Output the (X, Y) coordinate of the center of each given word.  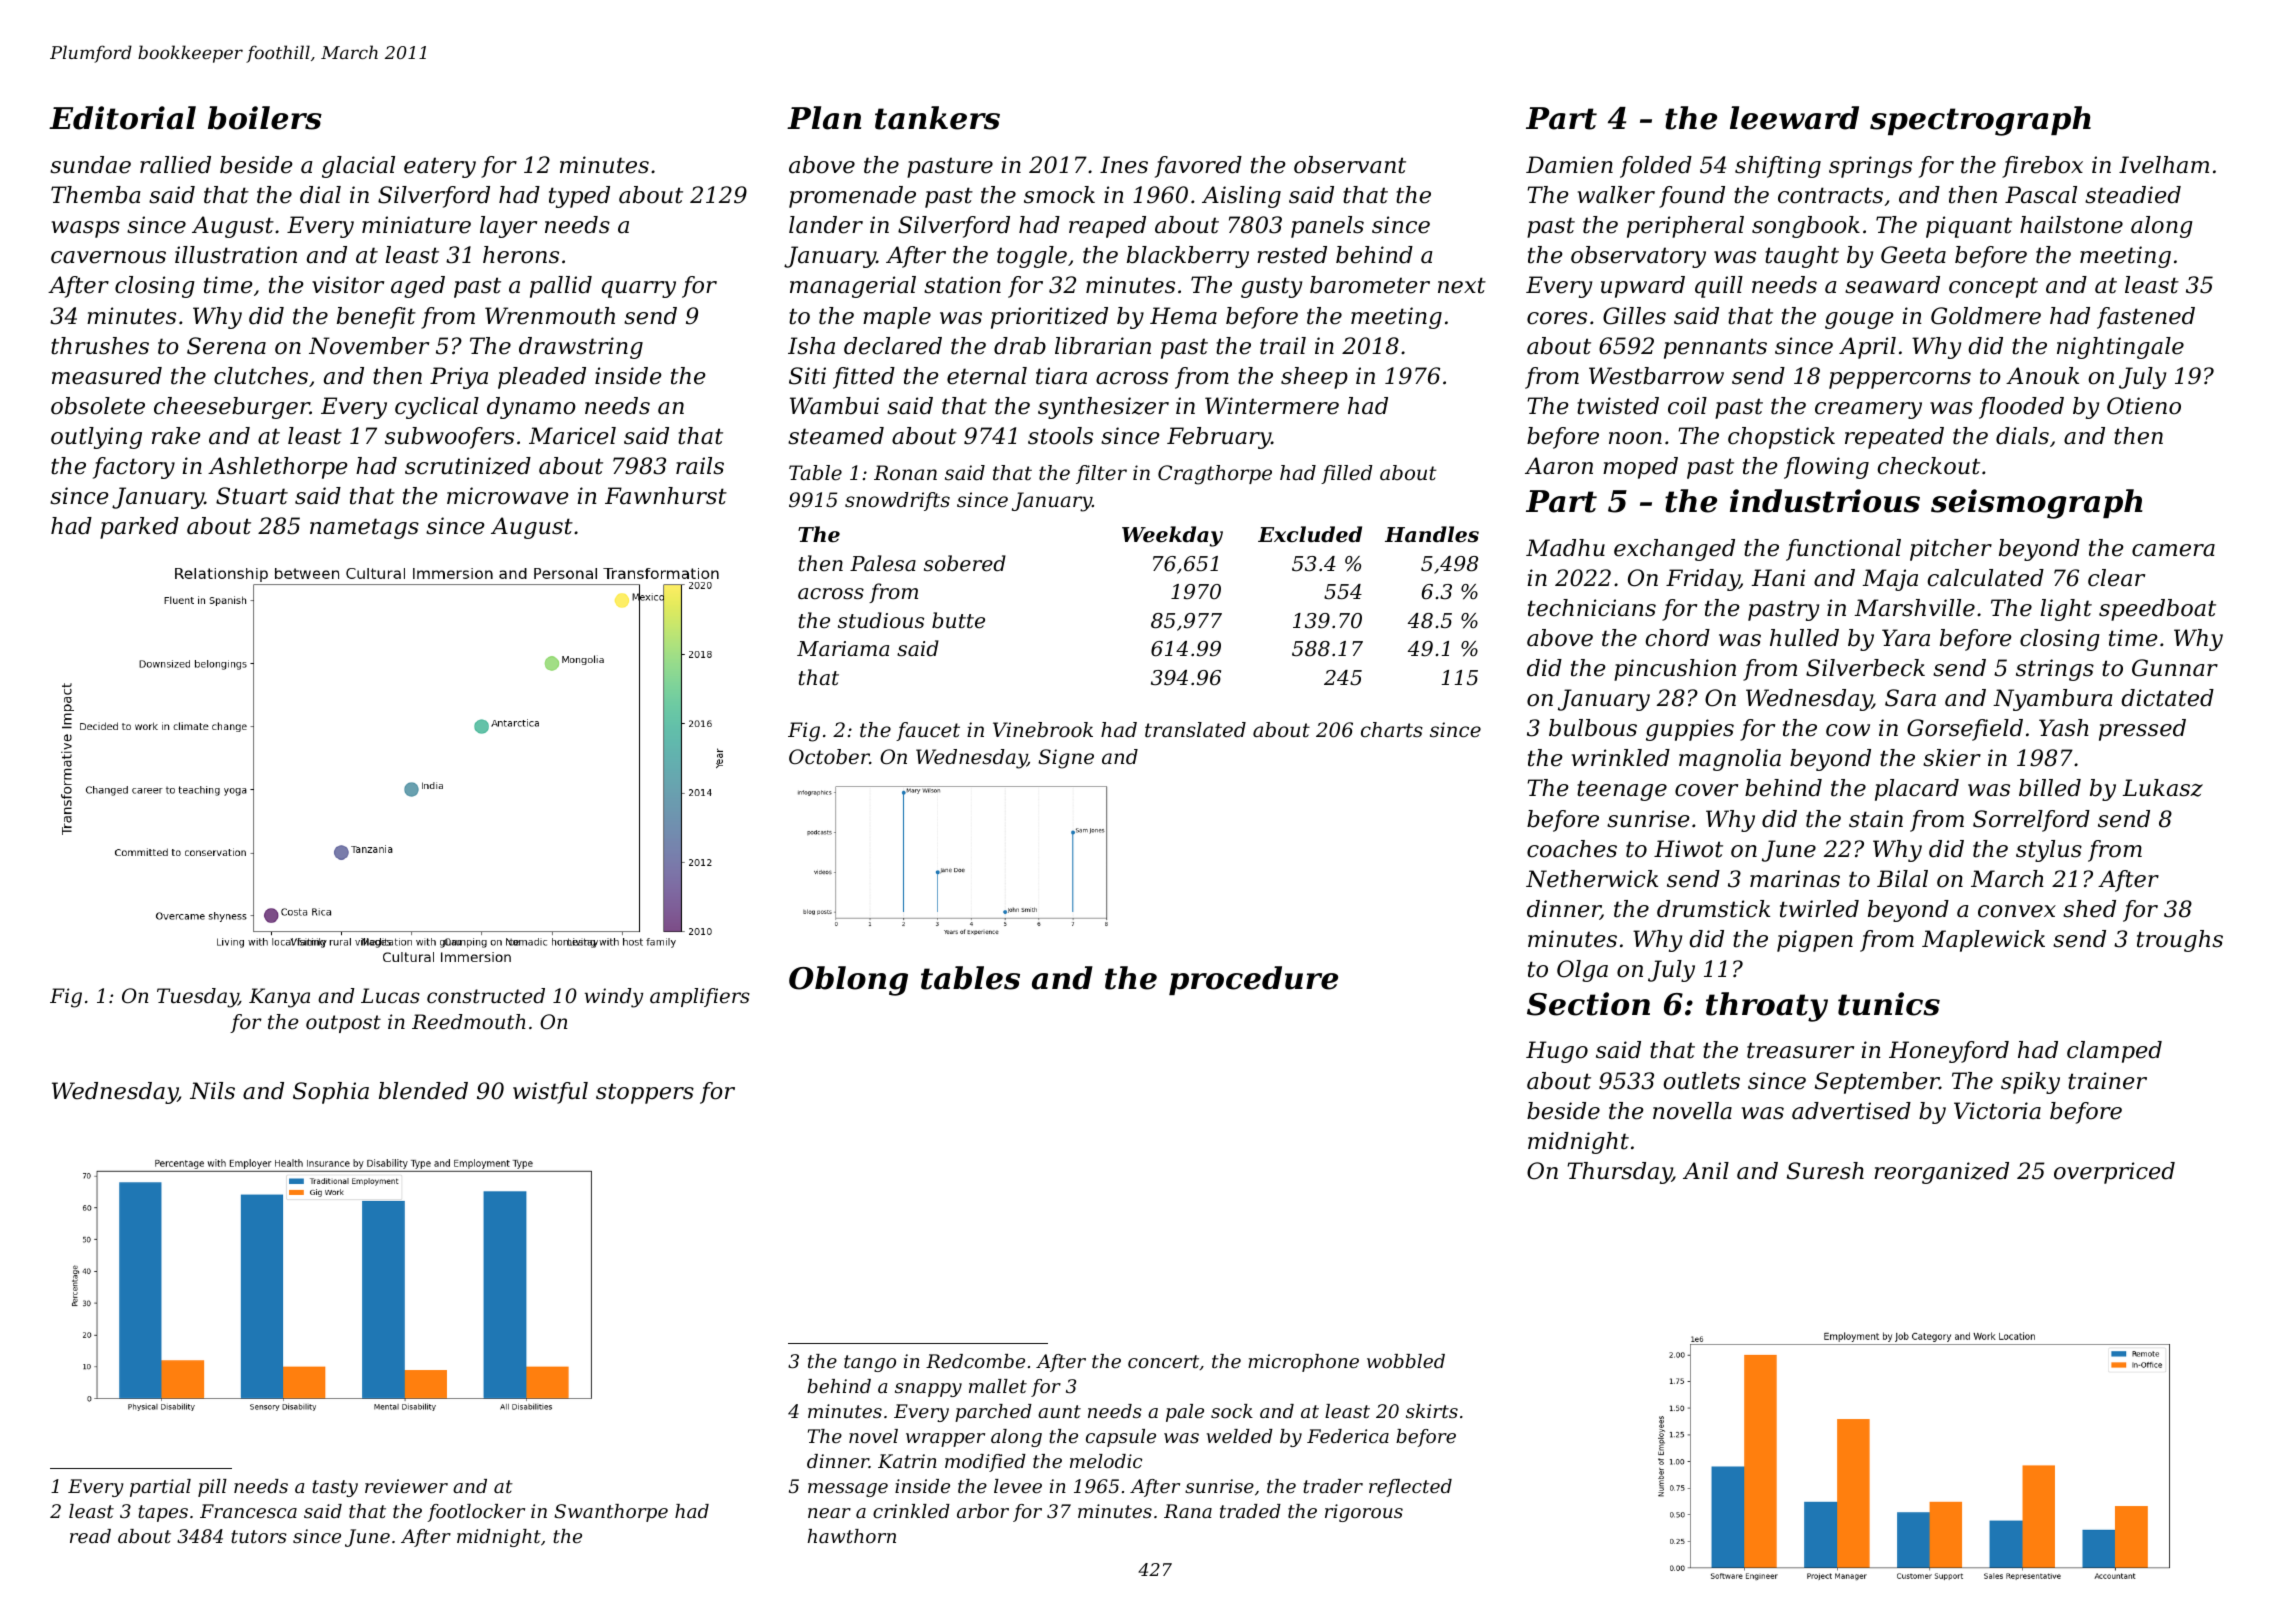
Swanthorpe (611, 1513)
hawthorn (852, 1536)
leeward (1794, 118)
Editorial (122, 118)
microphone (1303, 1363)
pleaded (542, 378)
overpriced (2114, 1173)
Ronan (905, 473)
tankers (937, 118)
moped (1640, 468)
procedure (1253, 980)
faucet (928, 731)
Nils (212, 1091)
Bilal (1902, 879)
